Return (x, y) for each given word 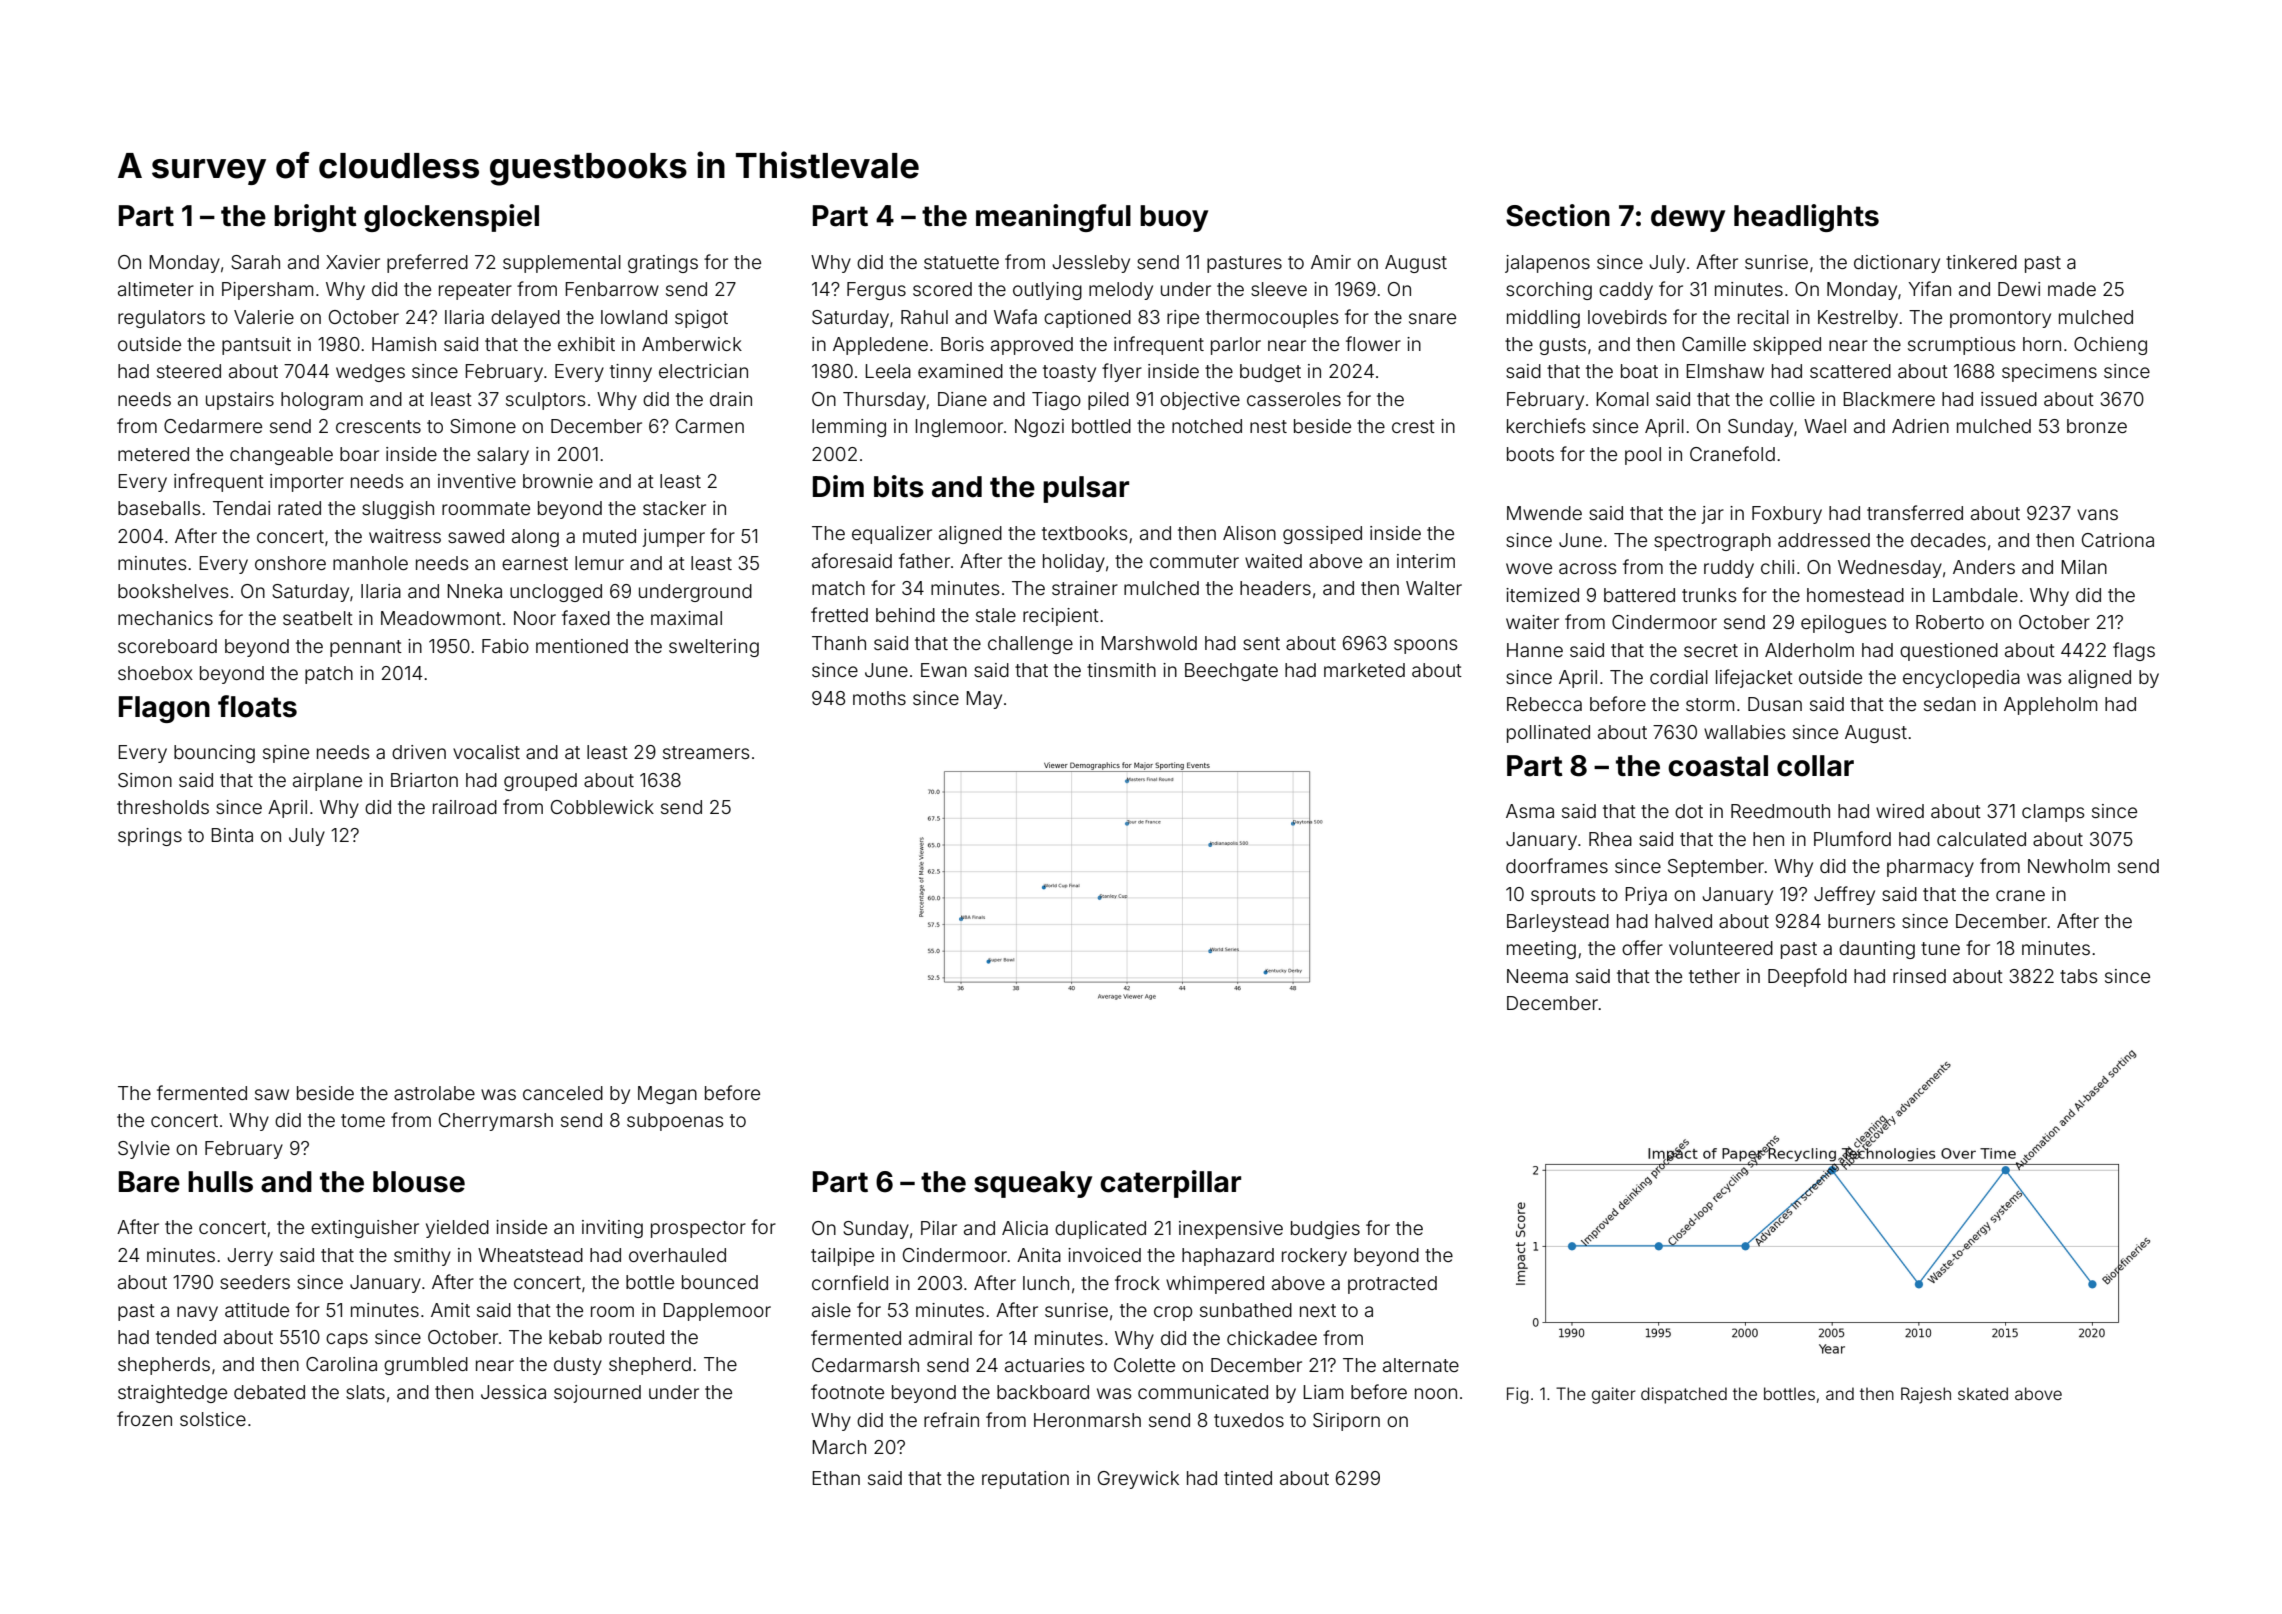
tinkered (1981, 262)
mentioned (582, 646)
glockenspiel (451, 218)
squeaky (1033, 1184)
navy (197, 1313)
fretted (839, 614)
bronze (2097, 426)
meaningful (1053, 218)
